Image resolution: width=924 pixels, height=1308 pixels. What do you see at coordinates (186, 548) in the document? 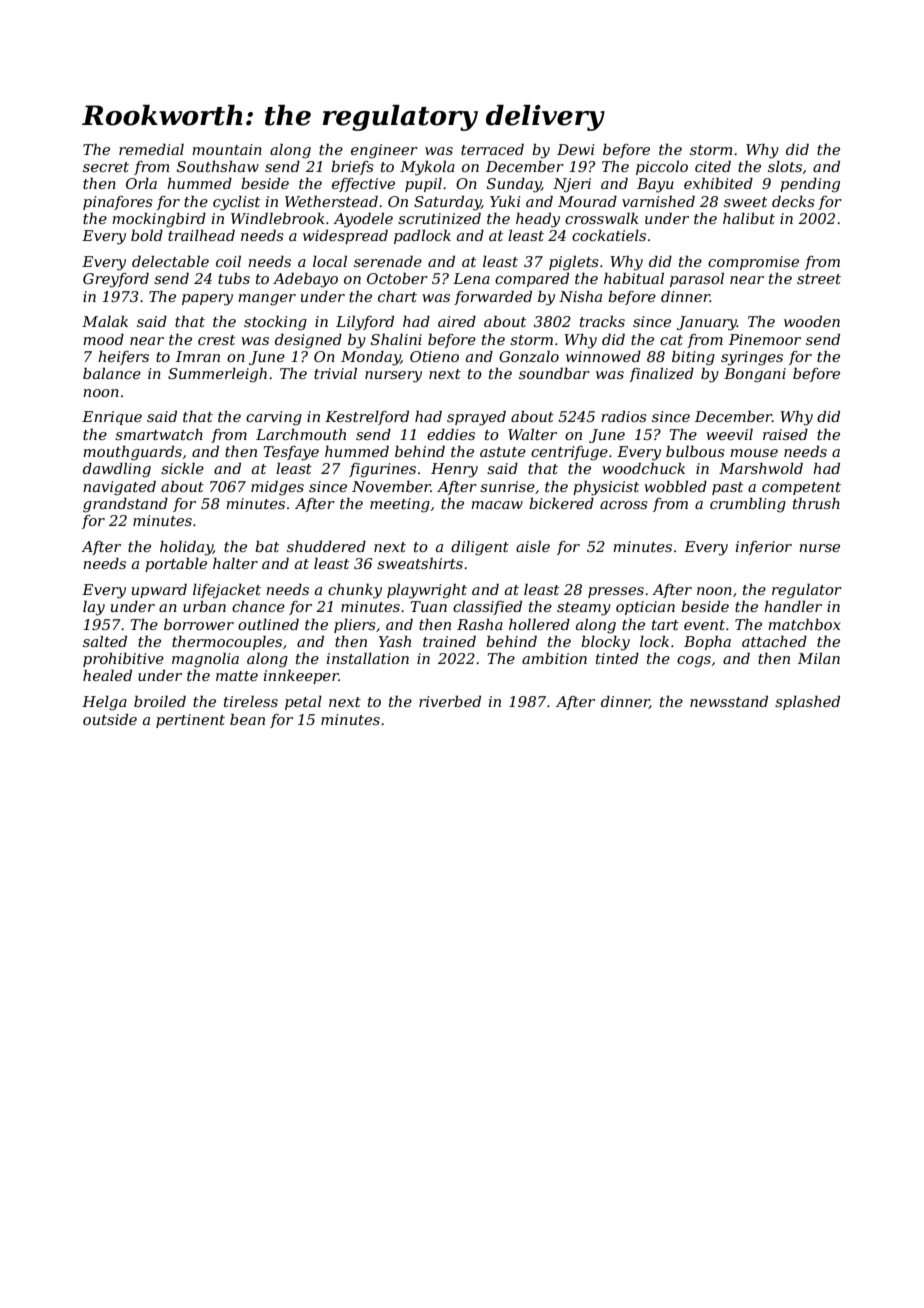
I see `holiday` at bounding box center [186, 548].
